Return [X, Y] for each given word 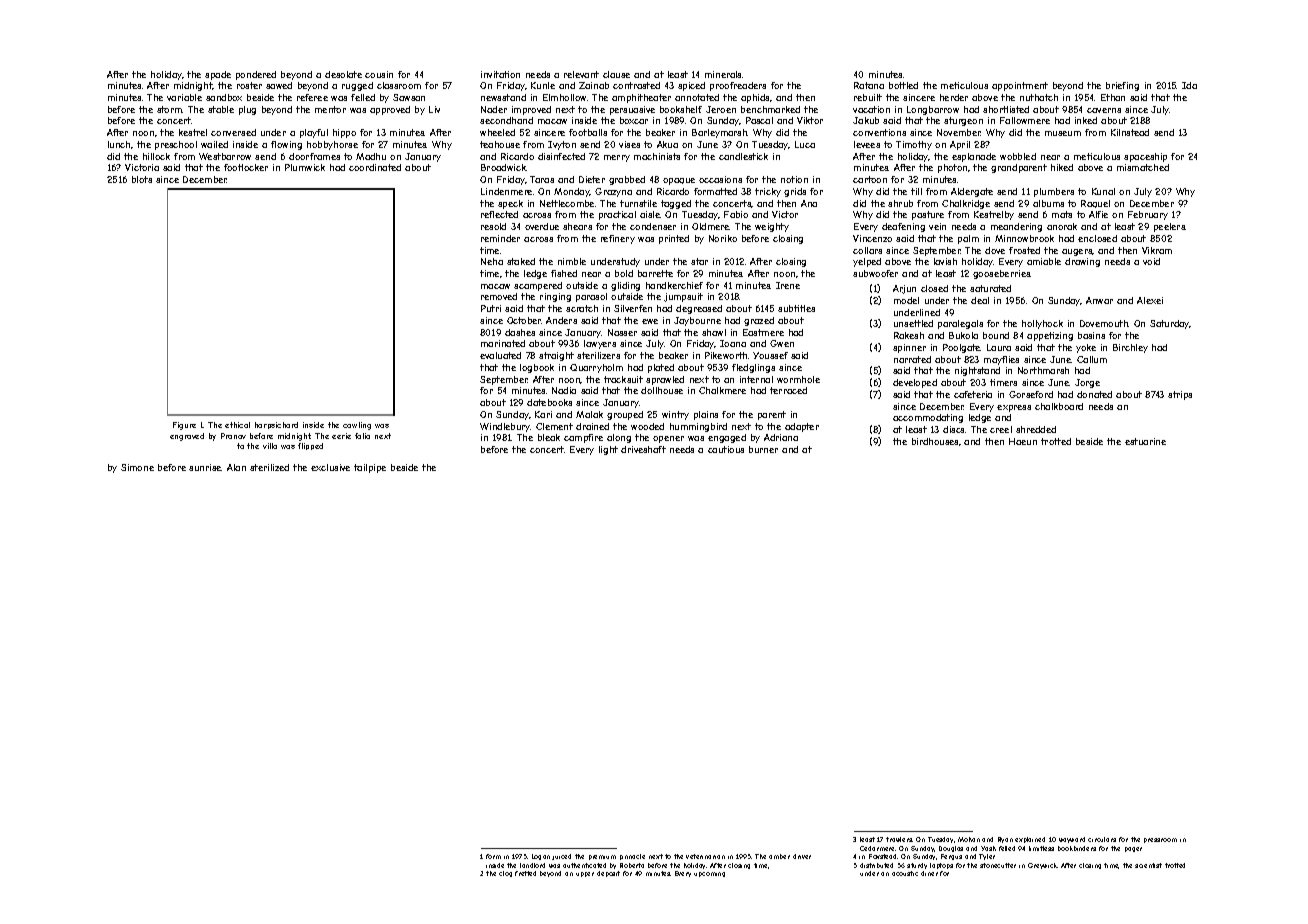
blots [142, 179]
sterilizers [598, 355]
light [608, 450]
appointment [1020, 86]
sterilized [269, 467]
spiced [691, 86]
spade [218, 75]
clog [505, 874]
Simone [137, 467]
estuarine [1145, 441]
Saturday [1170, 324]
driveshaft [643, 449]
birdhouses [935, 441]
